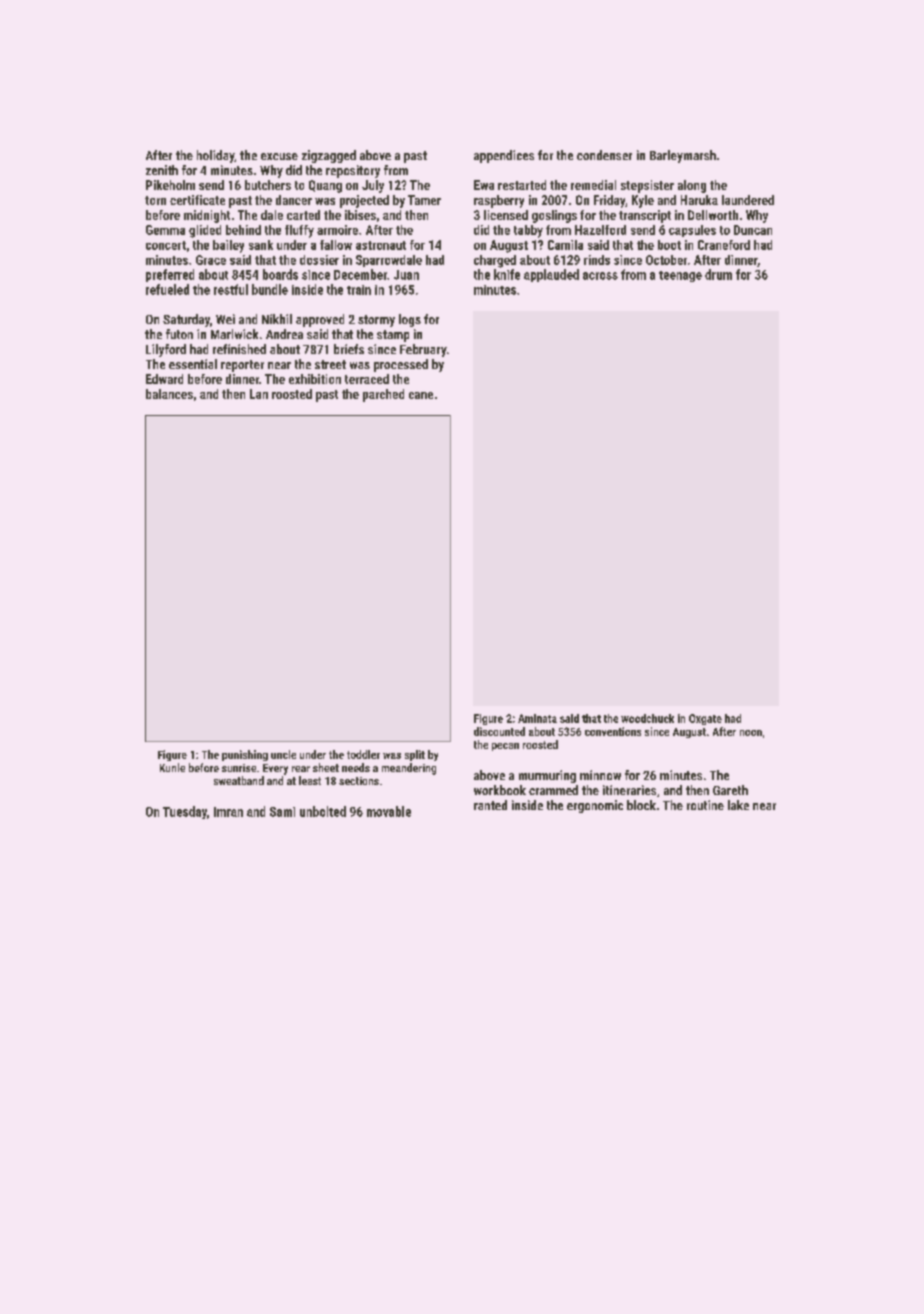  What do you see at coordinates (718, 274) in the screenshot?
I see `drum` at bounding box center [718, 274].
